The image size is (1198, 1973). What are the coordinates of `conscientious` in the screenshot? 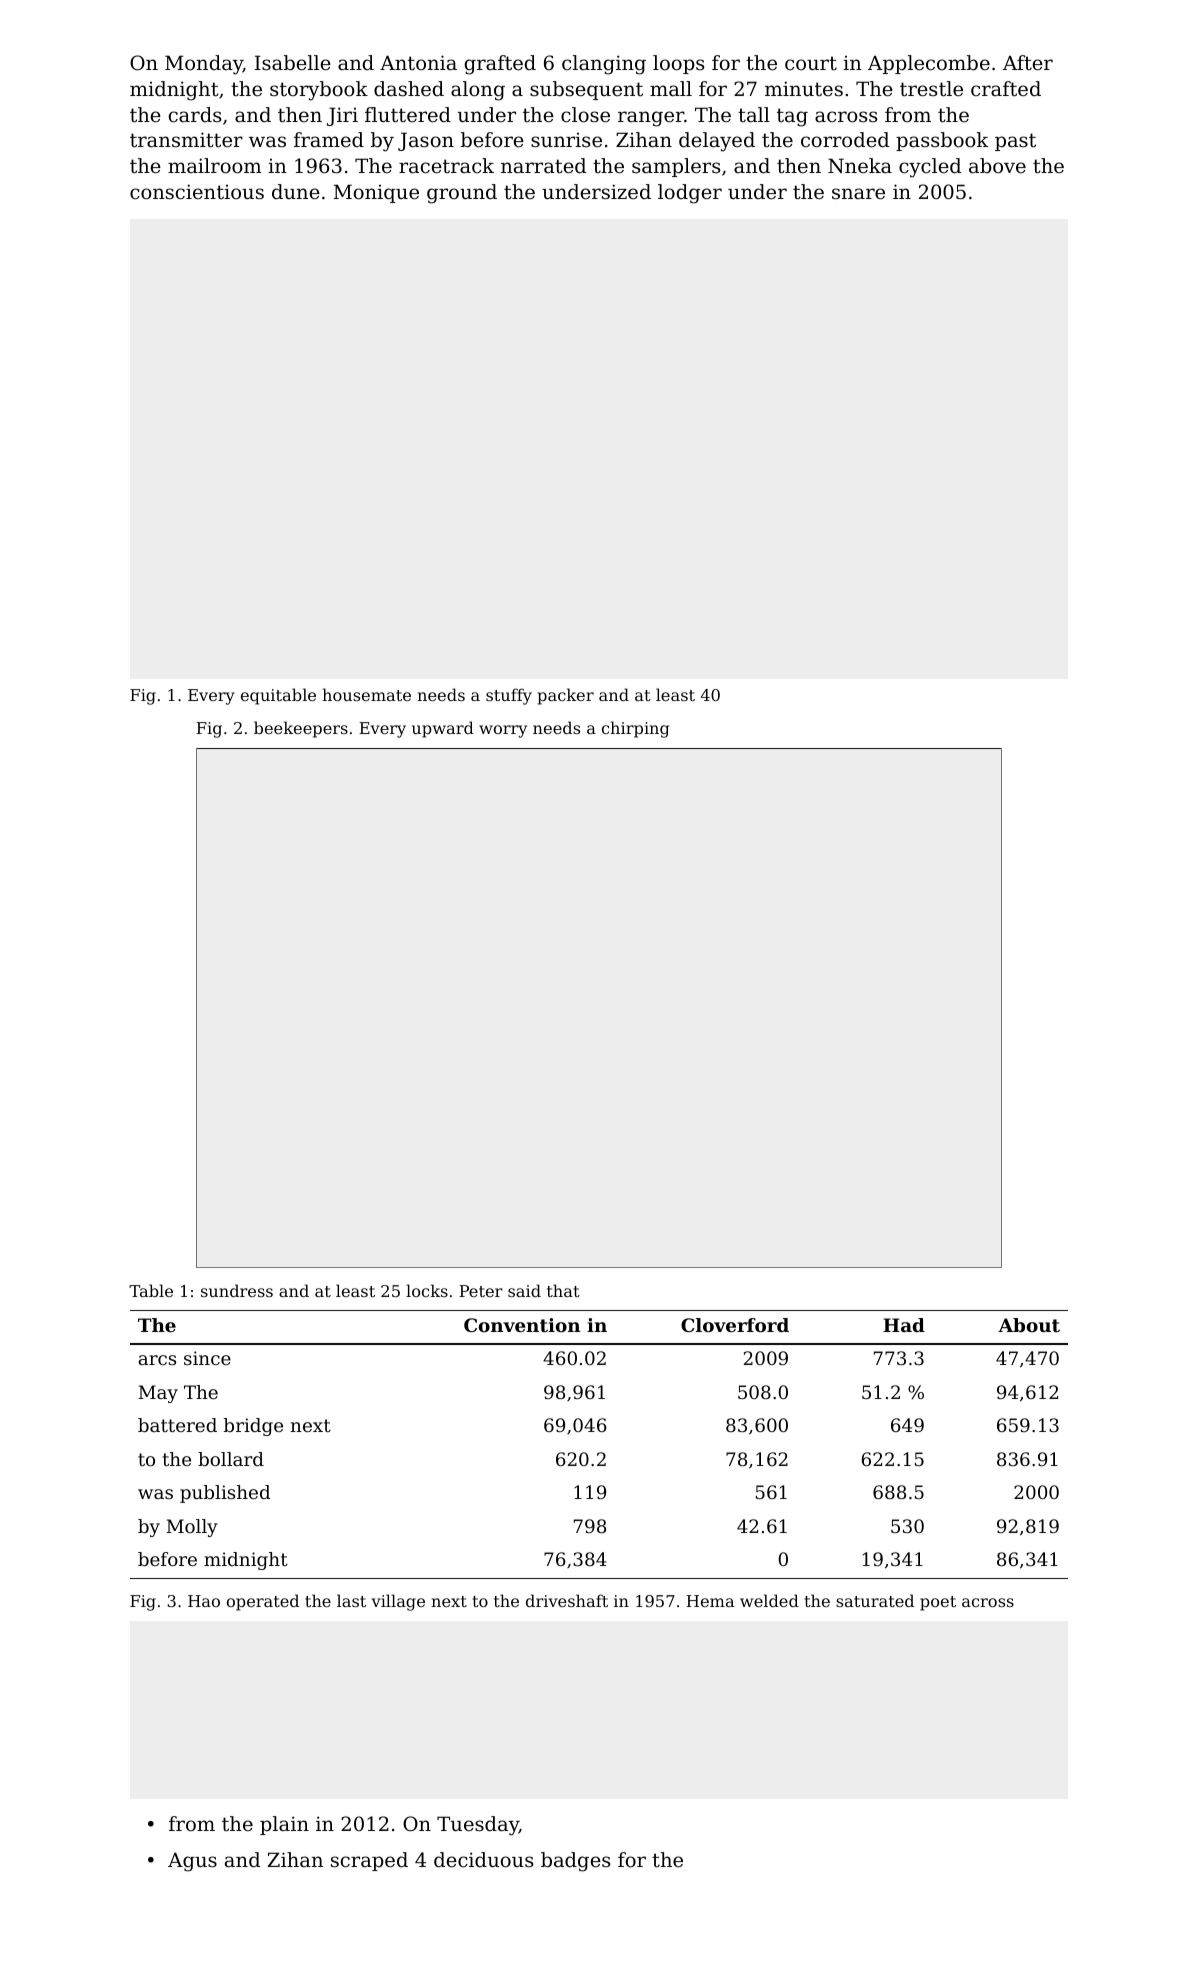 It's located at (197, 192).
